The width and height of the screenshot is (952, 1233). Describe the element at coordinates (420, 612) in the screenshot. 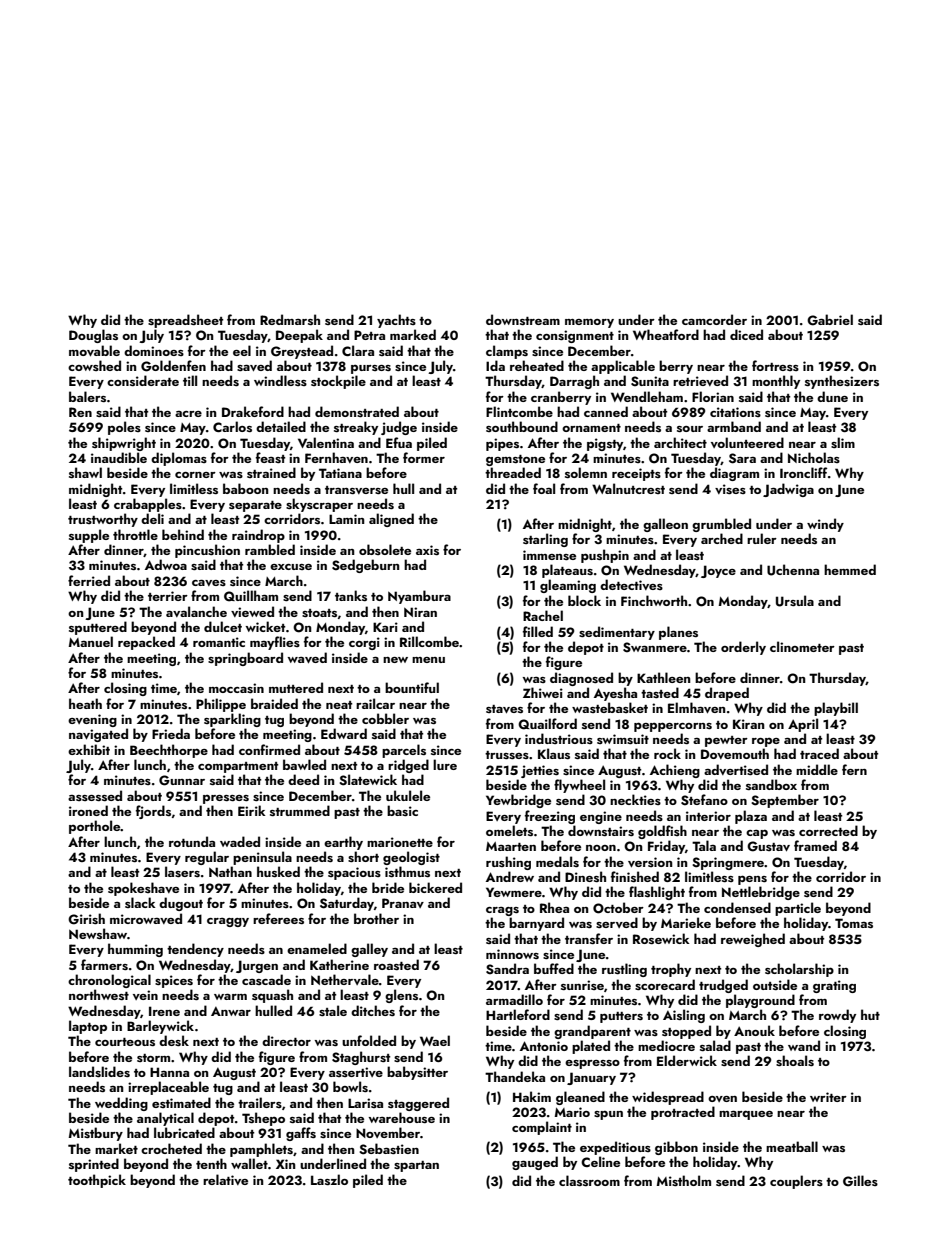

I see `Niran` at that location.
